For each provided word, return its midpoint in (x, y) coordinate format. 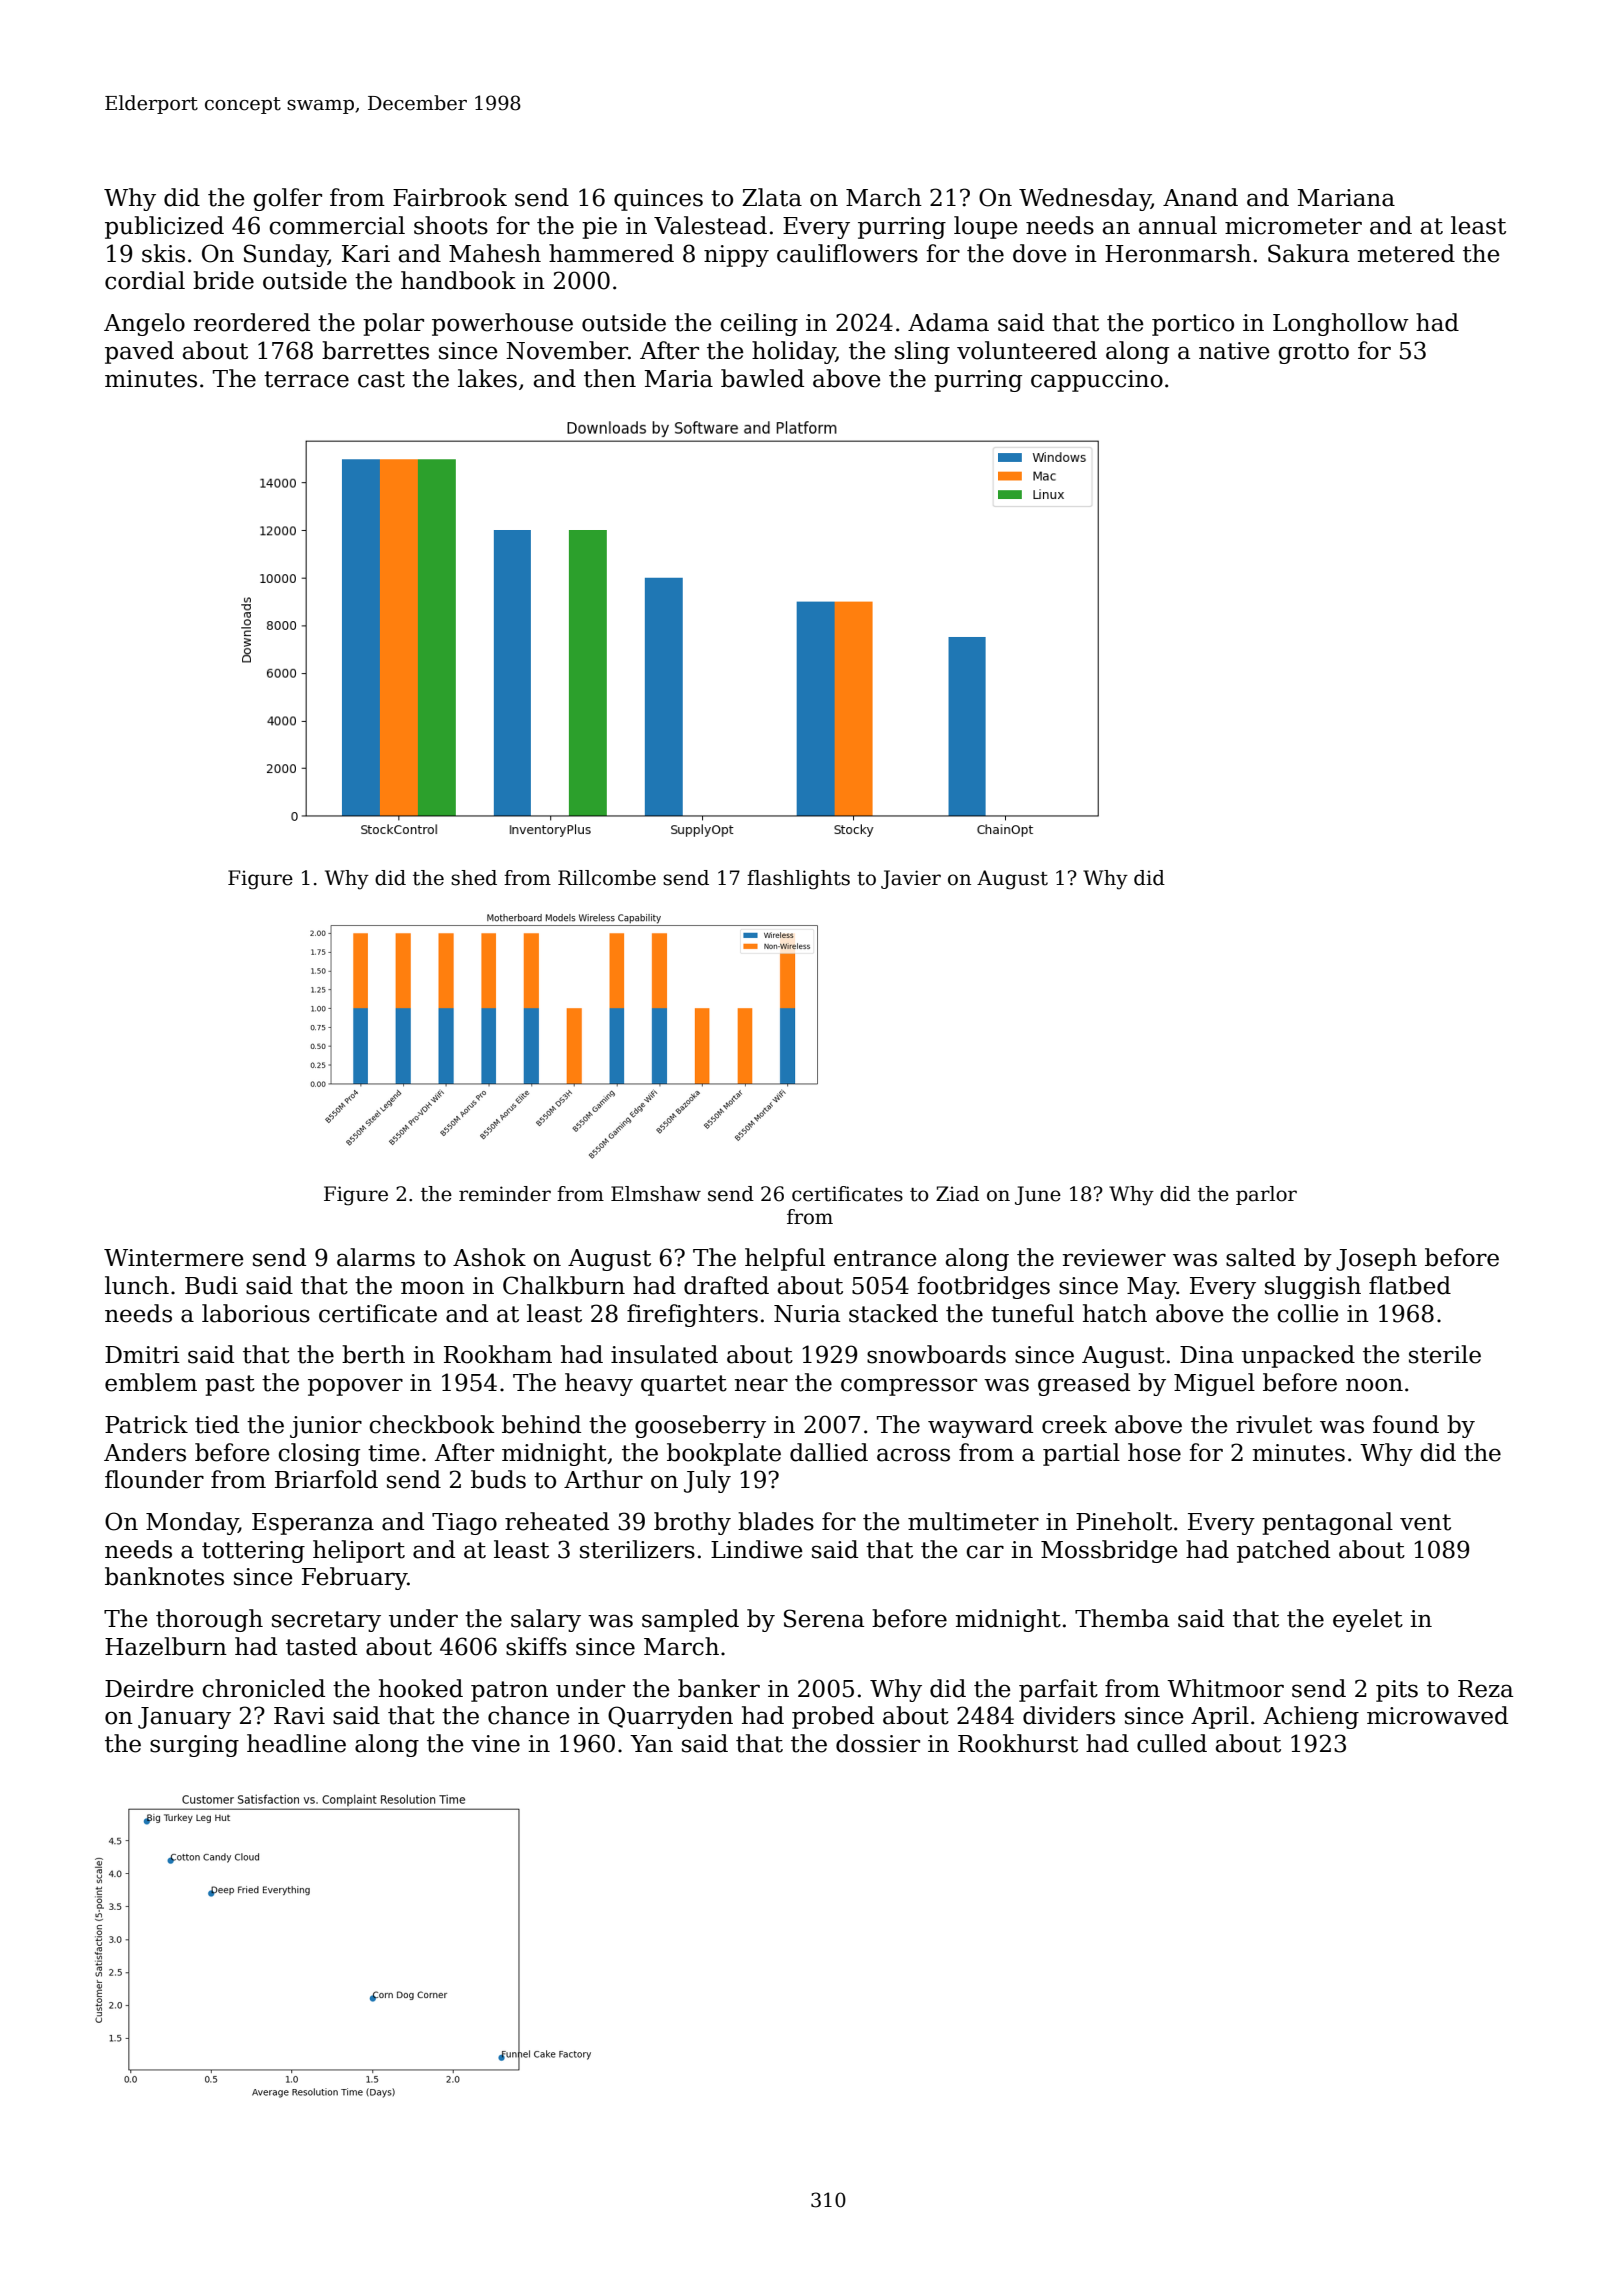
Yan (651, 1744)
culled (1172, 1743)
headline (296, 1743)
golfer (287, 199)
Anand (1200, 197)
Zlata (772, 197)
